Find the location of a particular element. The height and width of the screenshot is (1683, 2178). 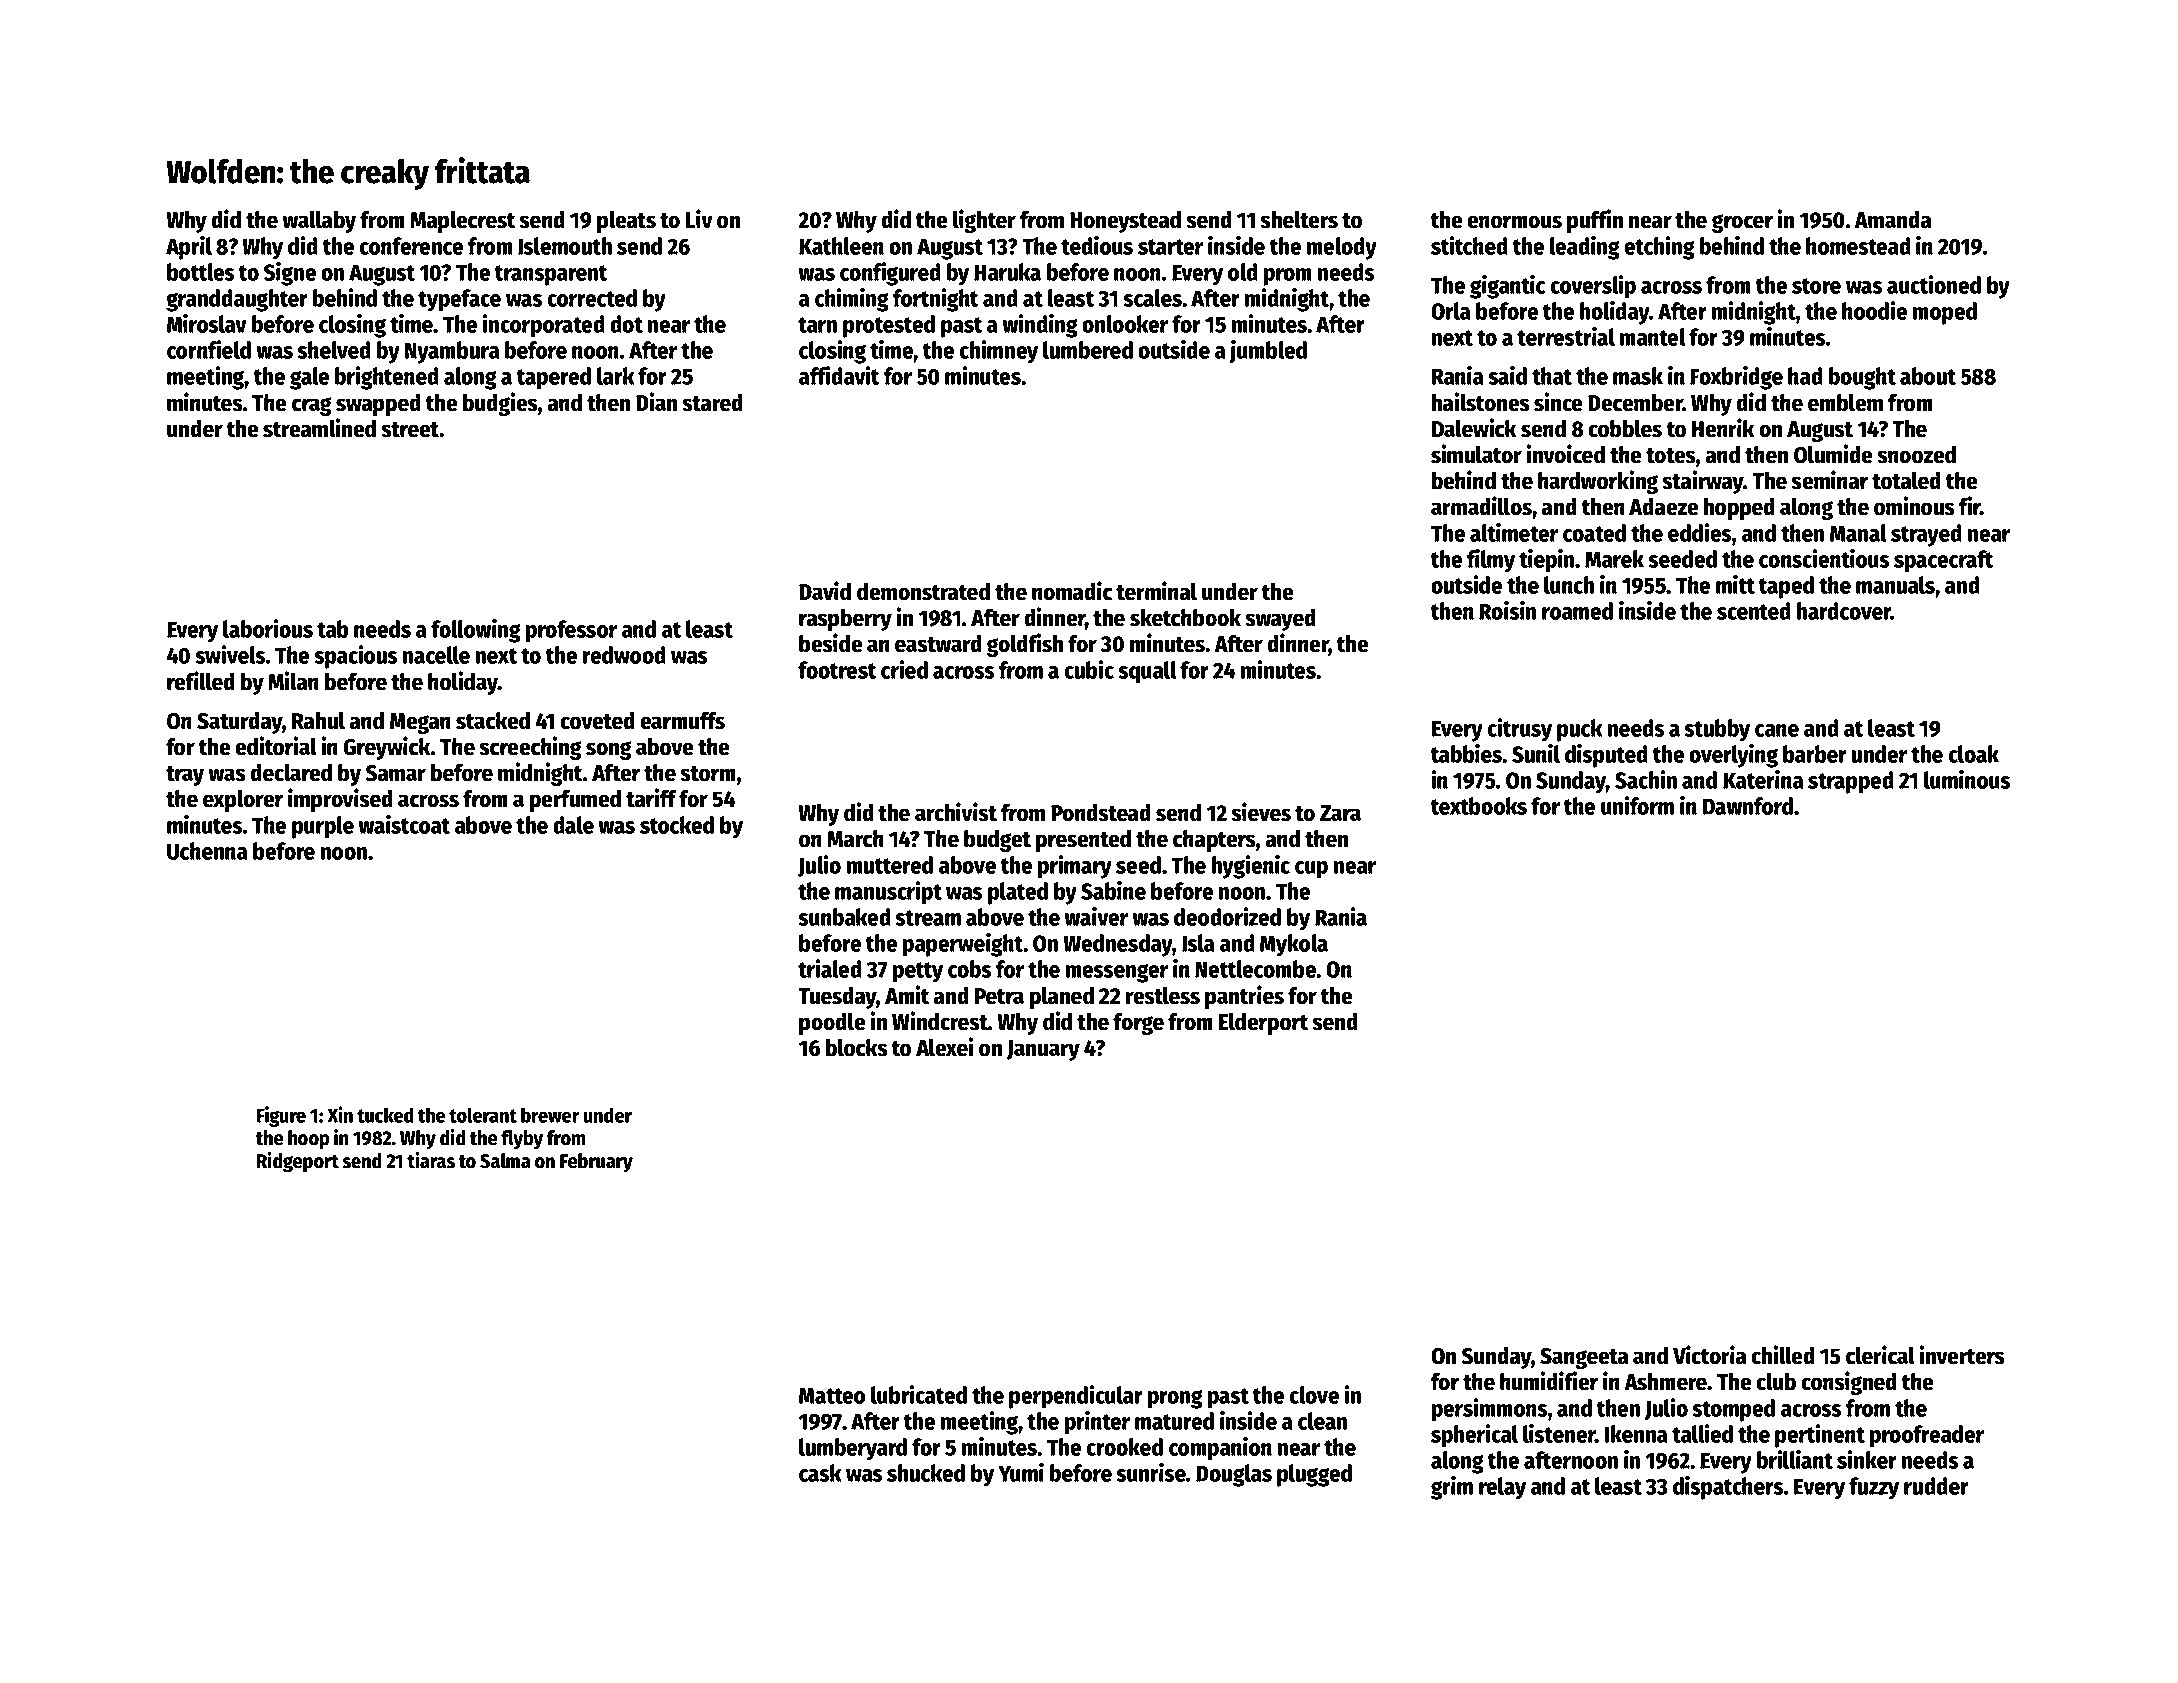

Dawnford is located at coordinates (1748, 806).
